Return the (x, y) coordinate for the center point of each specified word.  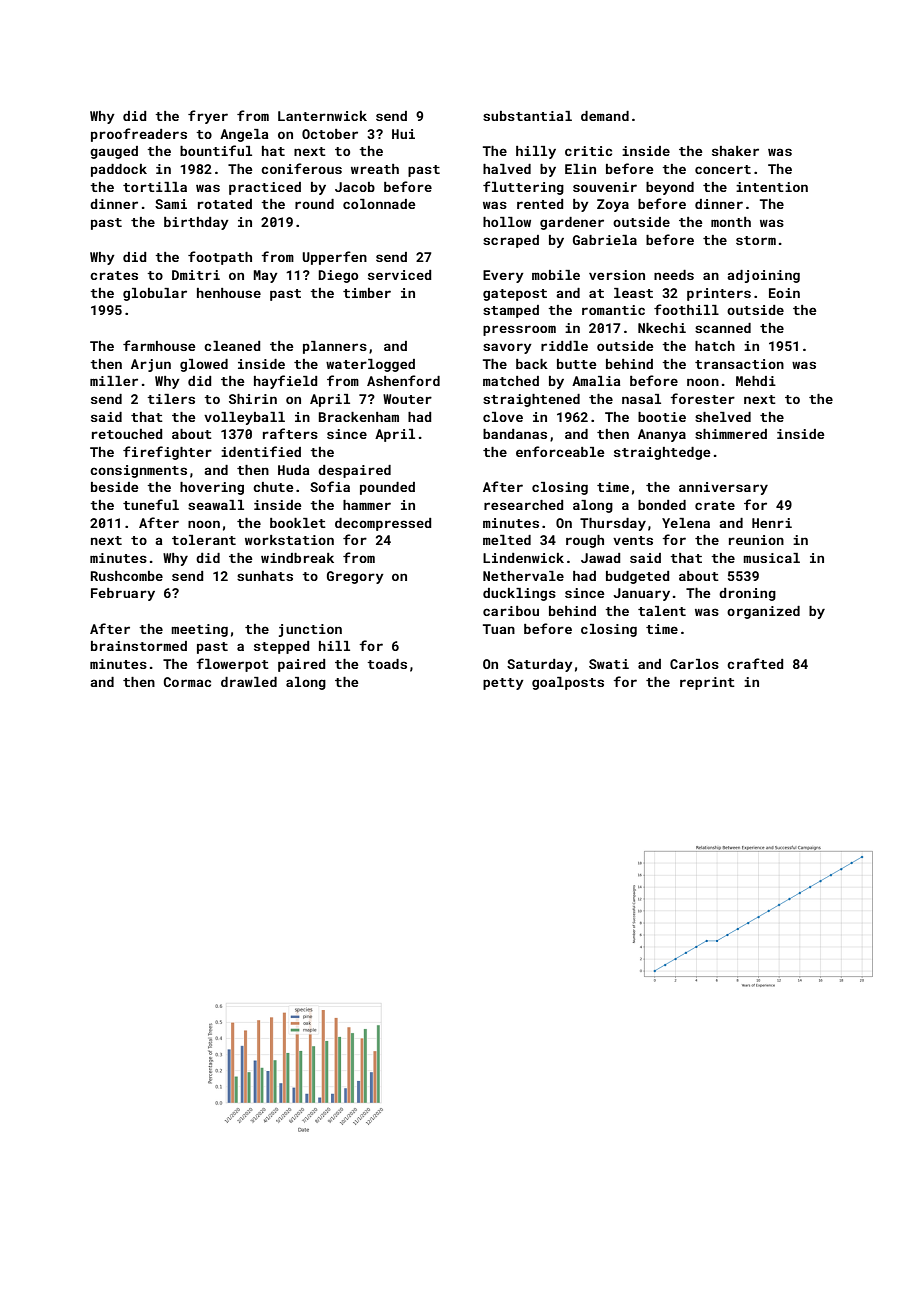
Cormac (187, 682)
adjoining (763, 276)
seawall (216, 505)
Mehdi (756, 381)
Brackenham (359, 417)
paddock (119, 170)
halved (507, 169)
